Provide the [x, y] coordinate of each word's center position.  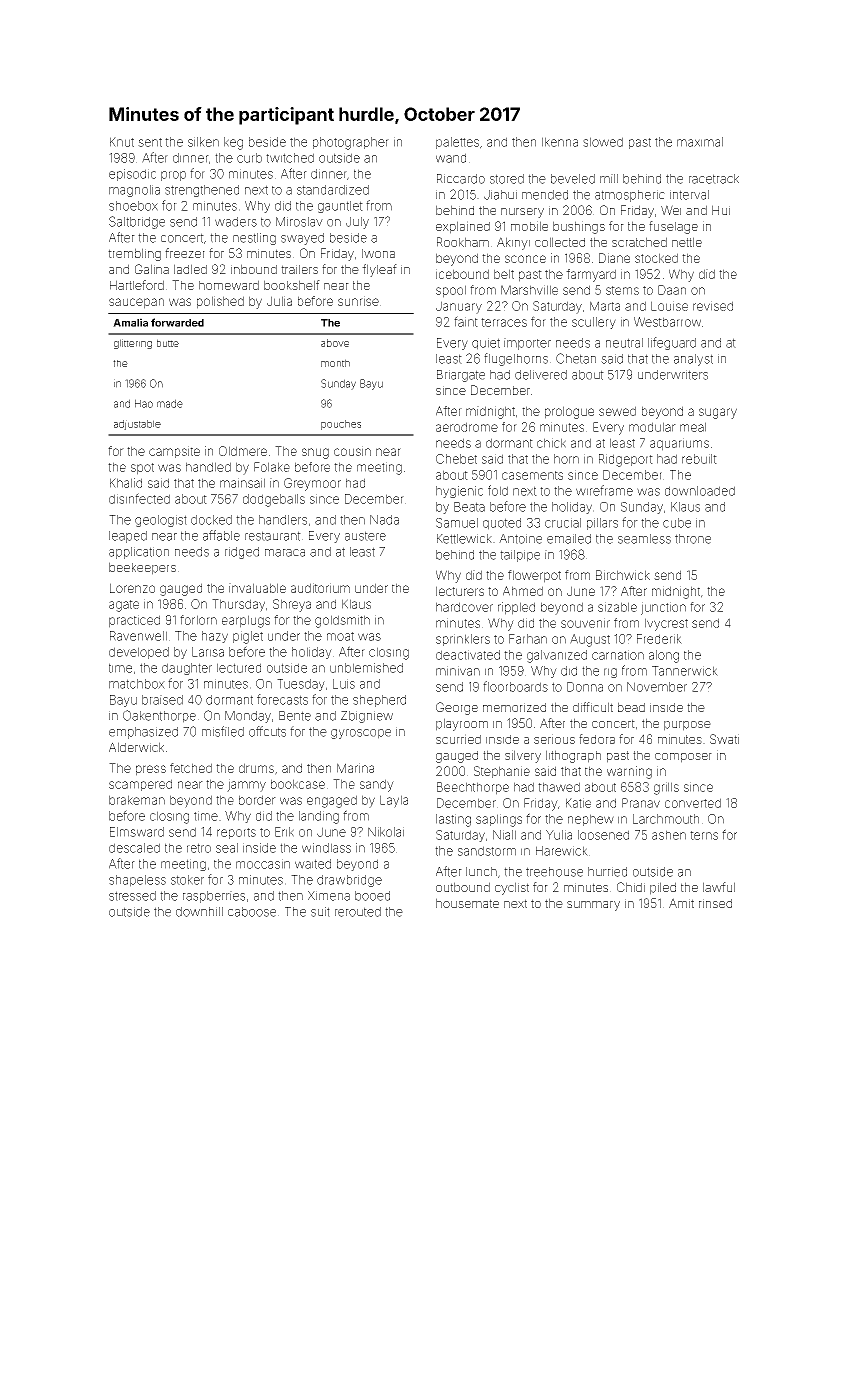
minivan [458, 671]
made [170, 403]
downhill [199, 912]
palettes [457, 143]
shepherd [379, 701]
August [590, 640]
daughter [187, 669]
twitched [290, 158]
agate [124, 606]
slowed [603, 142]
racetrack [714, 179]
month [335, 363]
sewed [617, 411]
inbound [254, 269]
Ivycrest [666, 624]
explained [463, 227]
